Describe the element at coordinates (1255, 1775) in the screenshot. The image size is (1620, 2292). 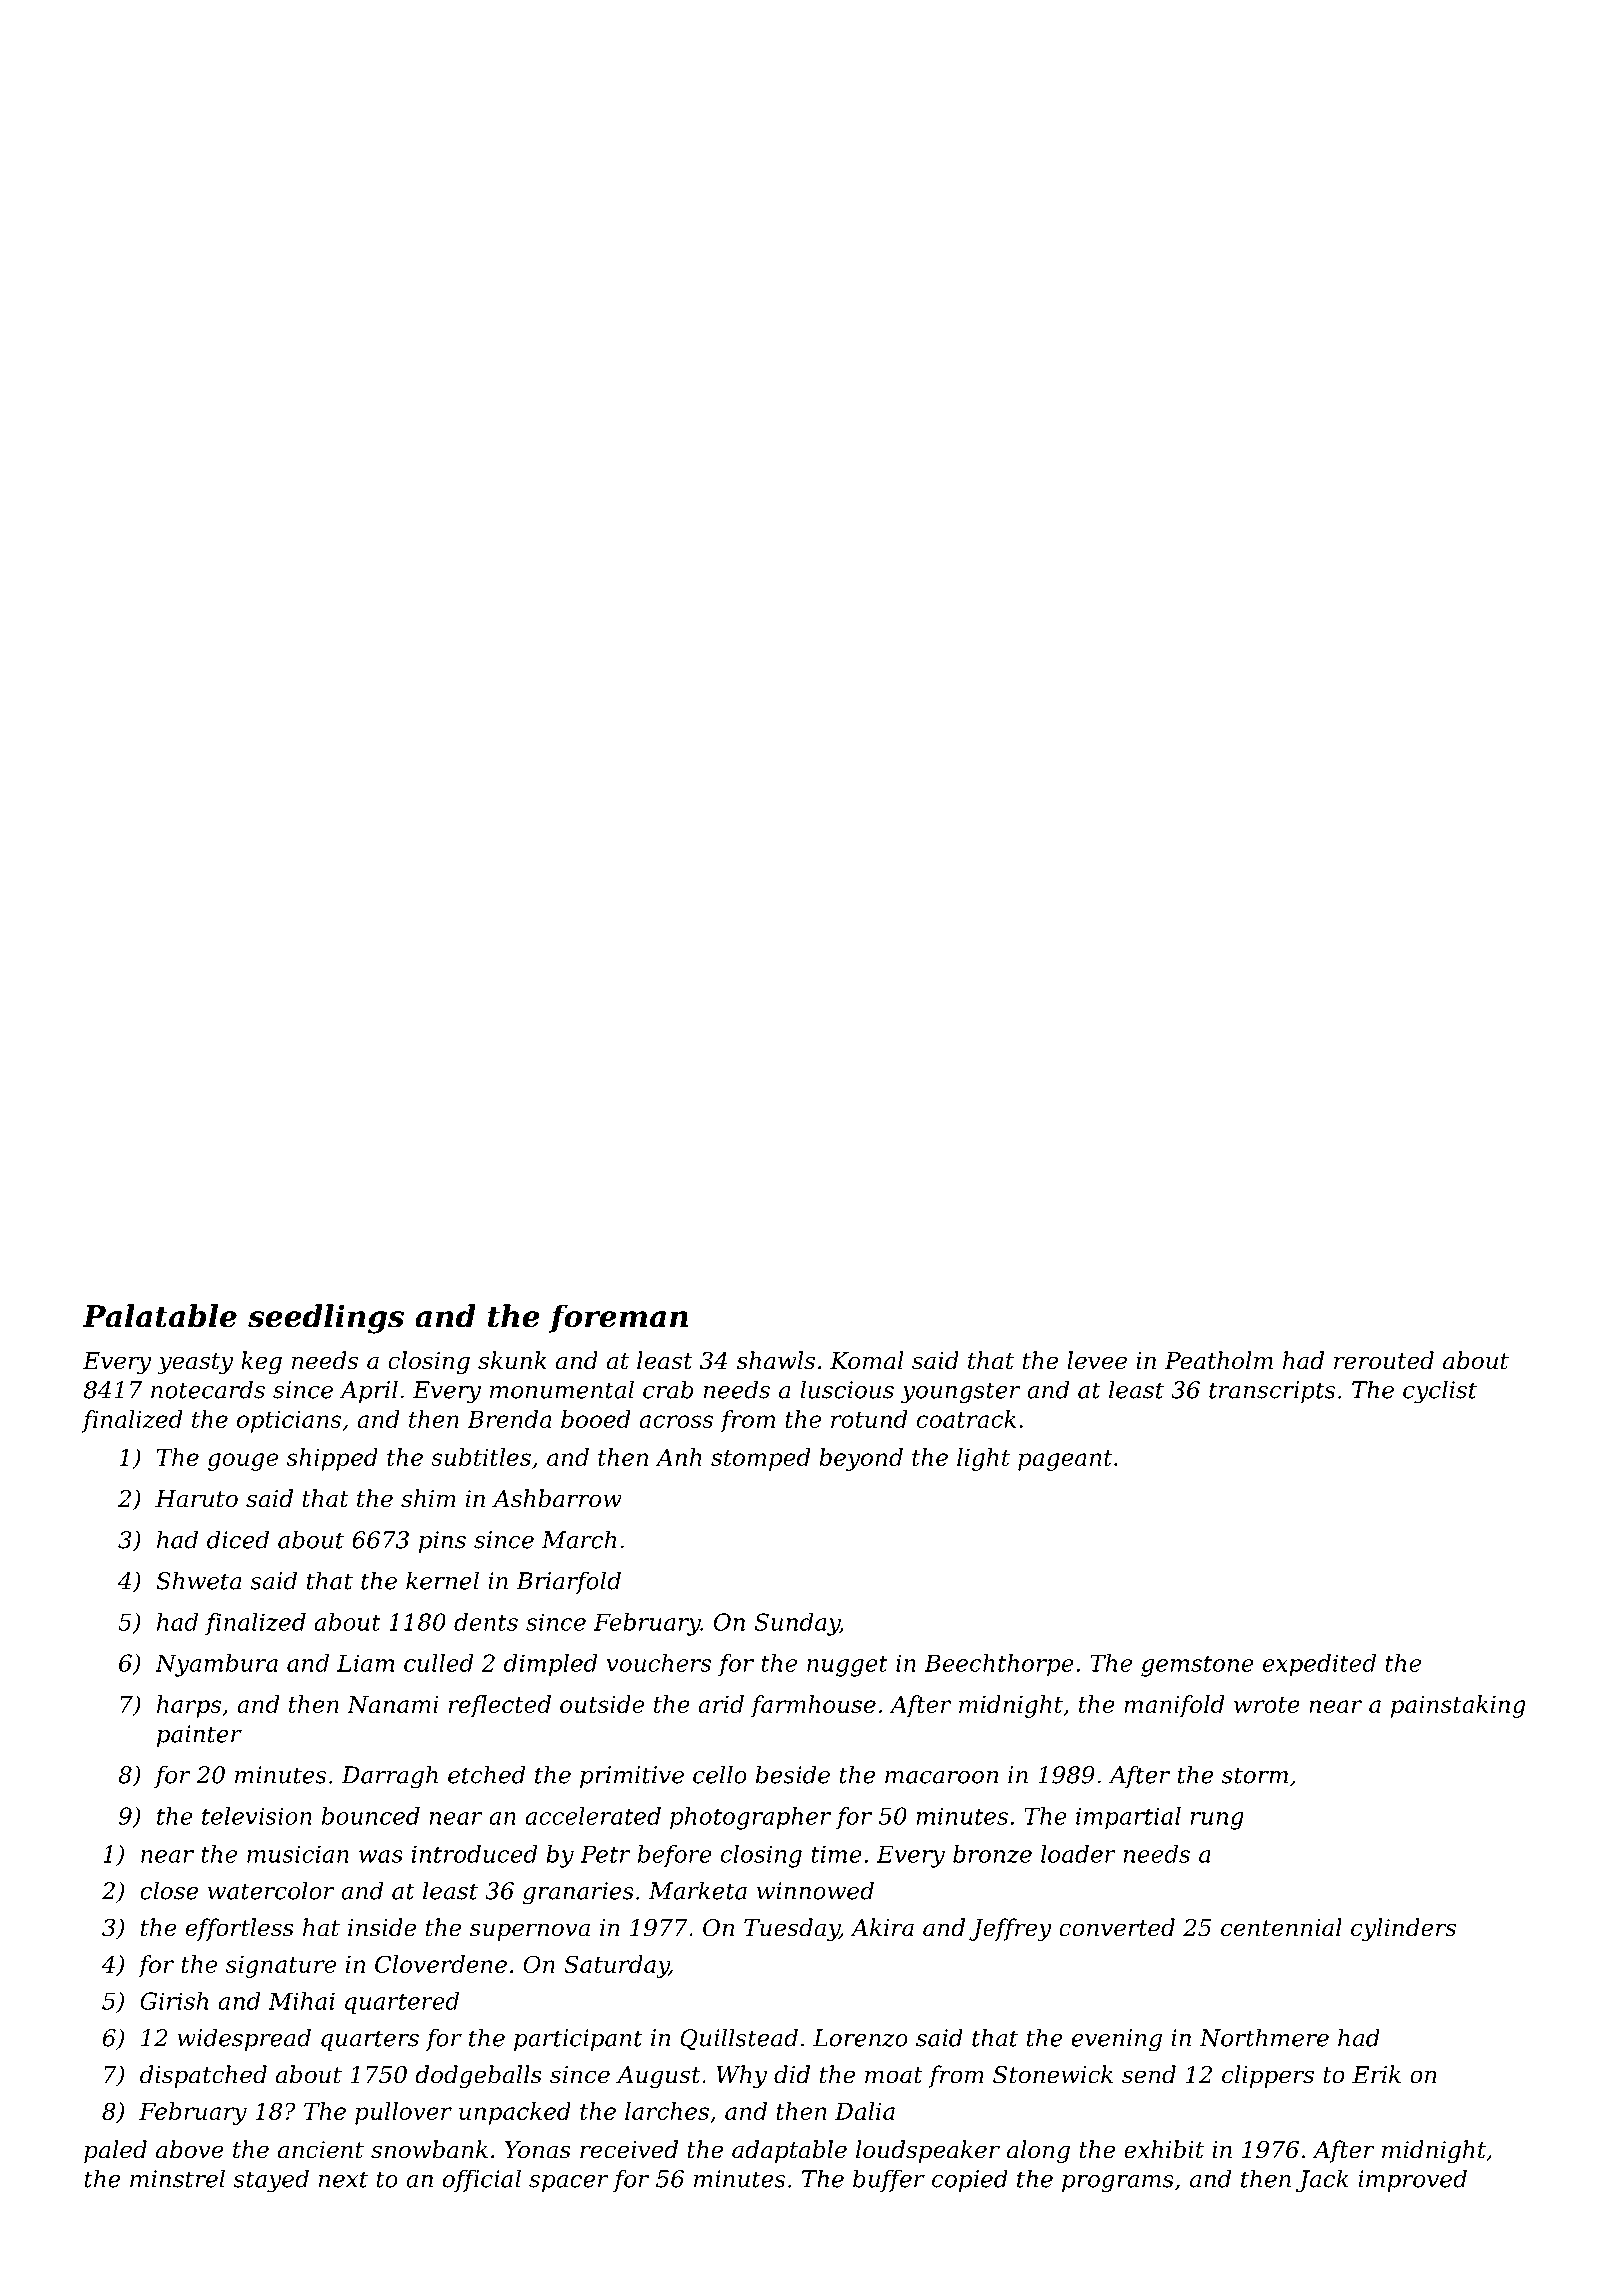
I see `storm` at that location.
